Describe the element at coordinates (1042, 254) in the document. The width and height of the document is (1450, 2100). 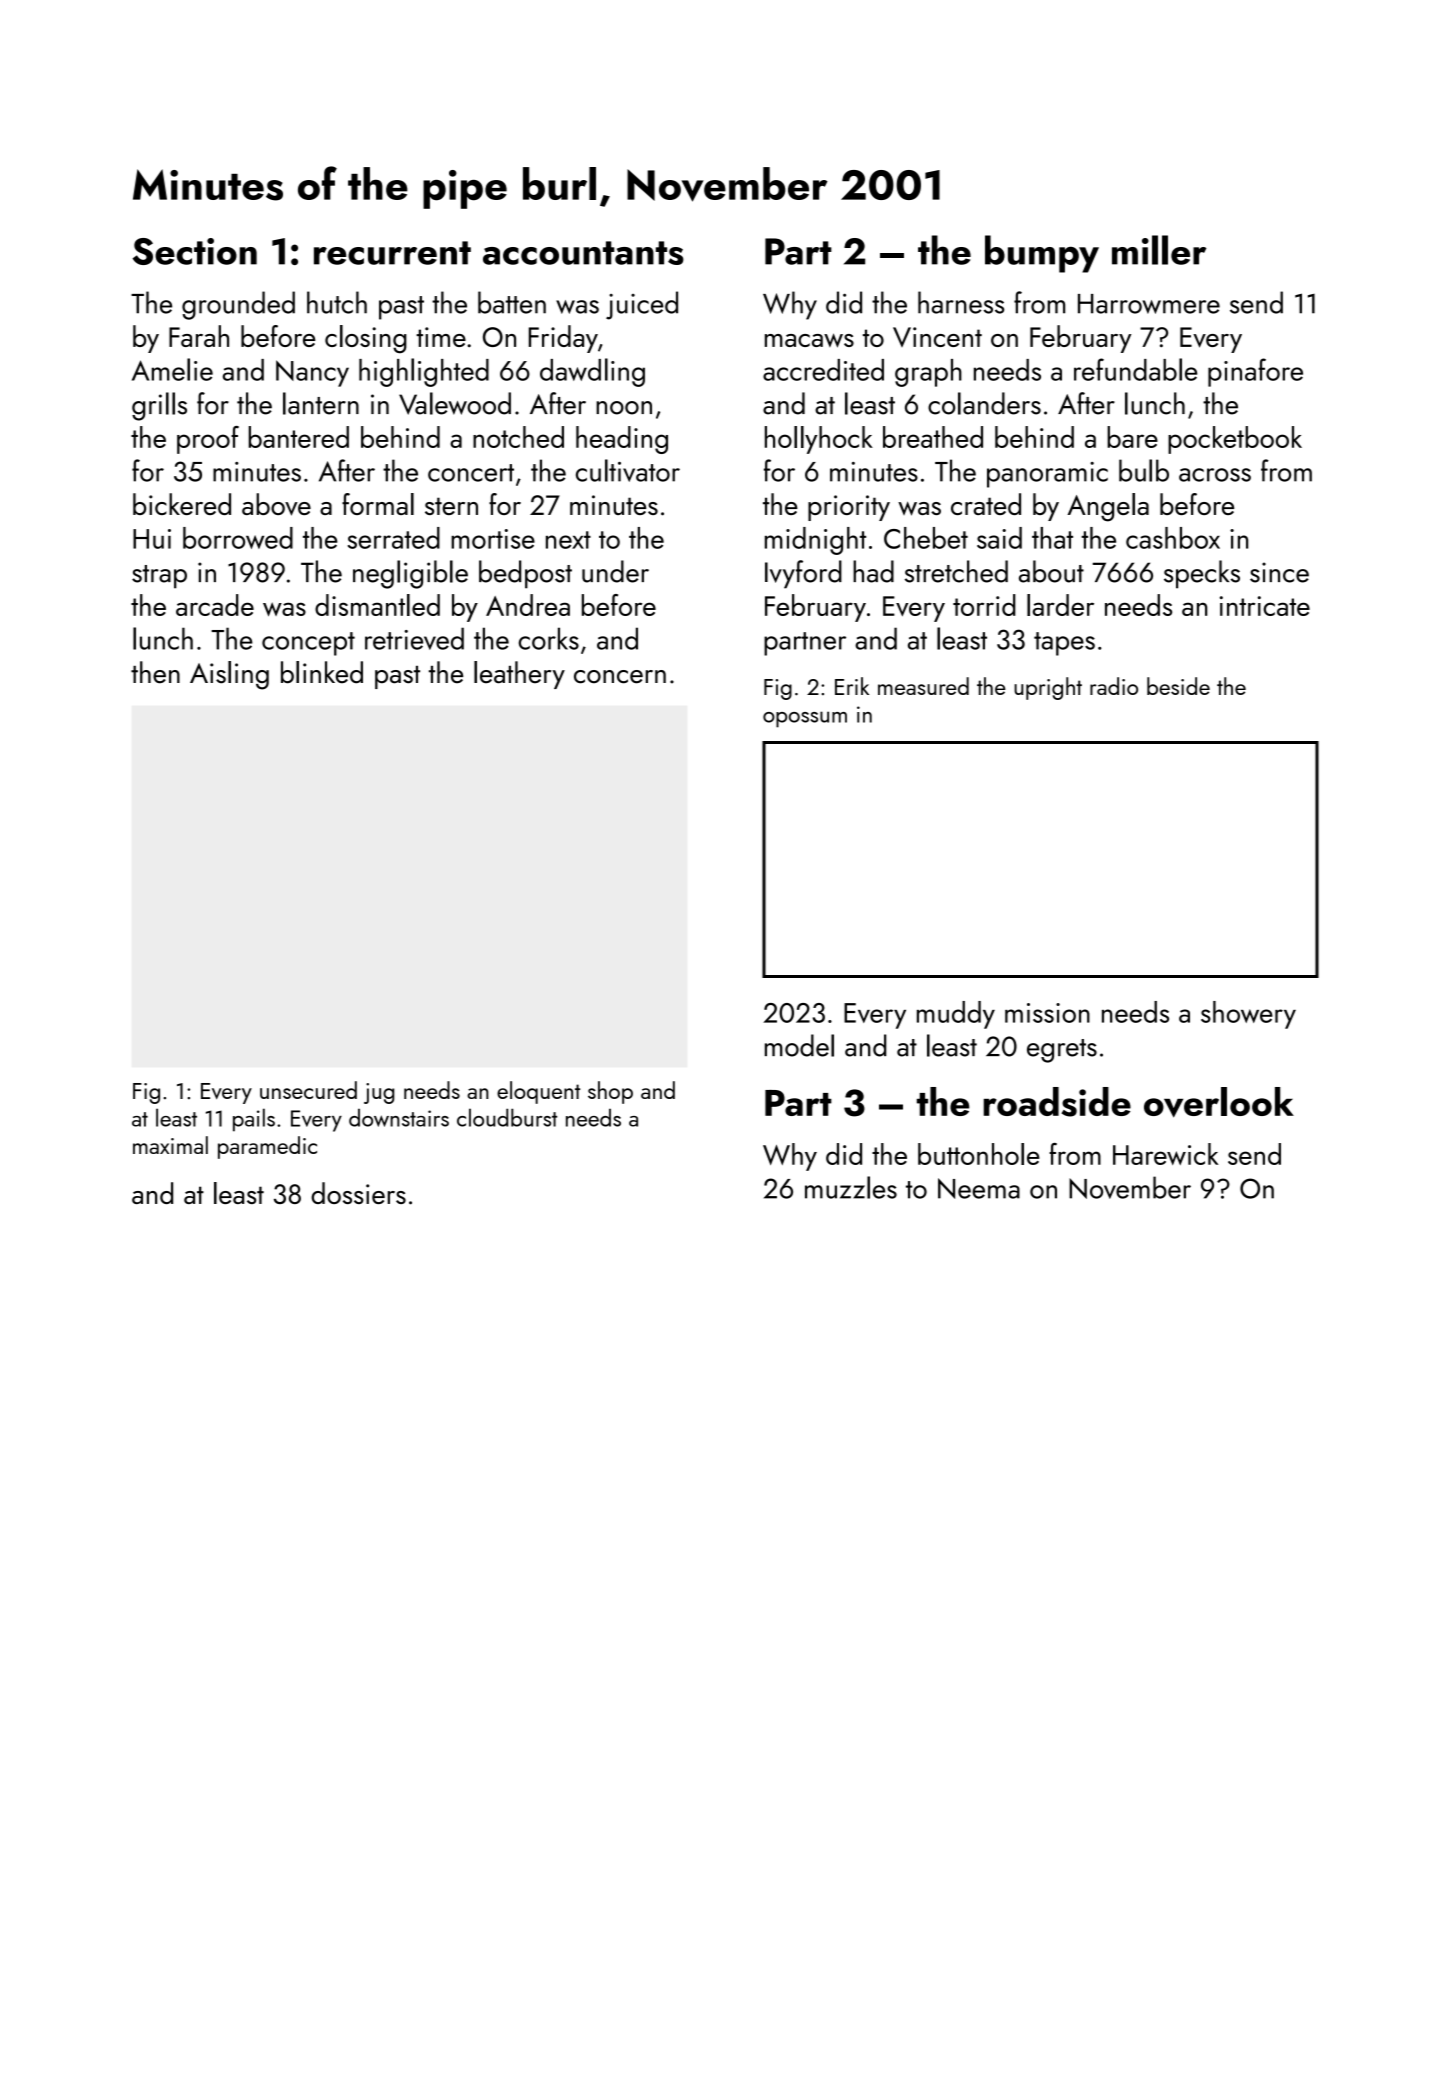
I see `bumpy` at that location.
